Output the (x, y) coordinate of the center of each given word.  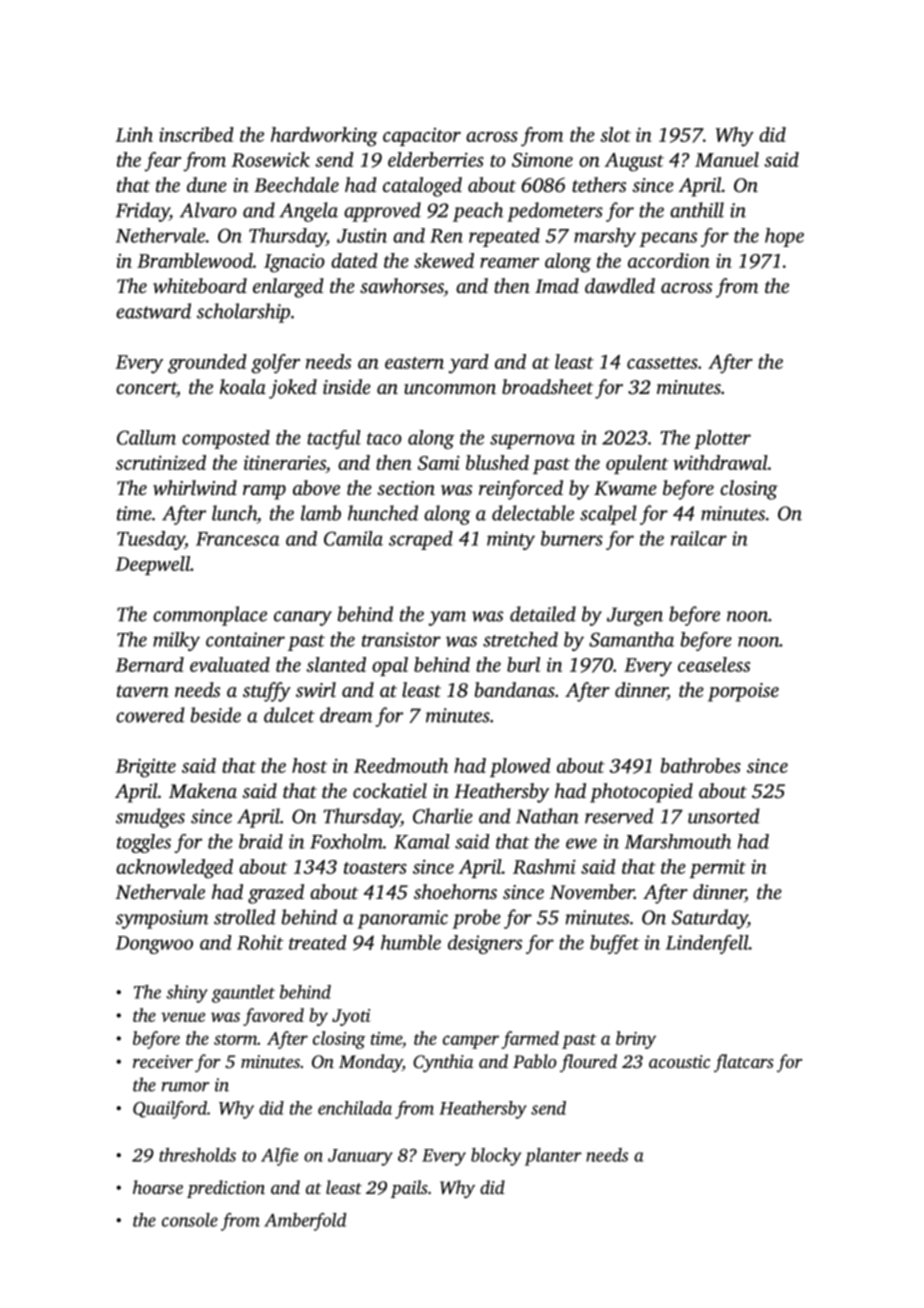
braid (261, 841)
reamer (509, 263)
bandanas (515, 689)
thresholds (197, 1155)
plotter (722, 439)
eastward (153, 311)
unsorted (723, 816)
